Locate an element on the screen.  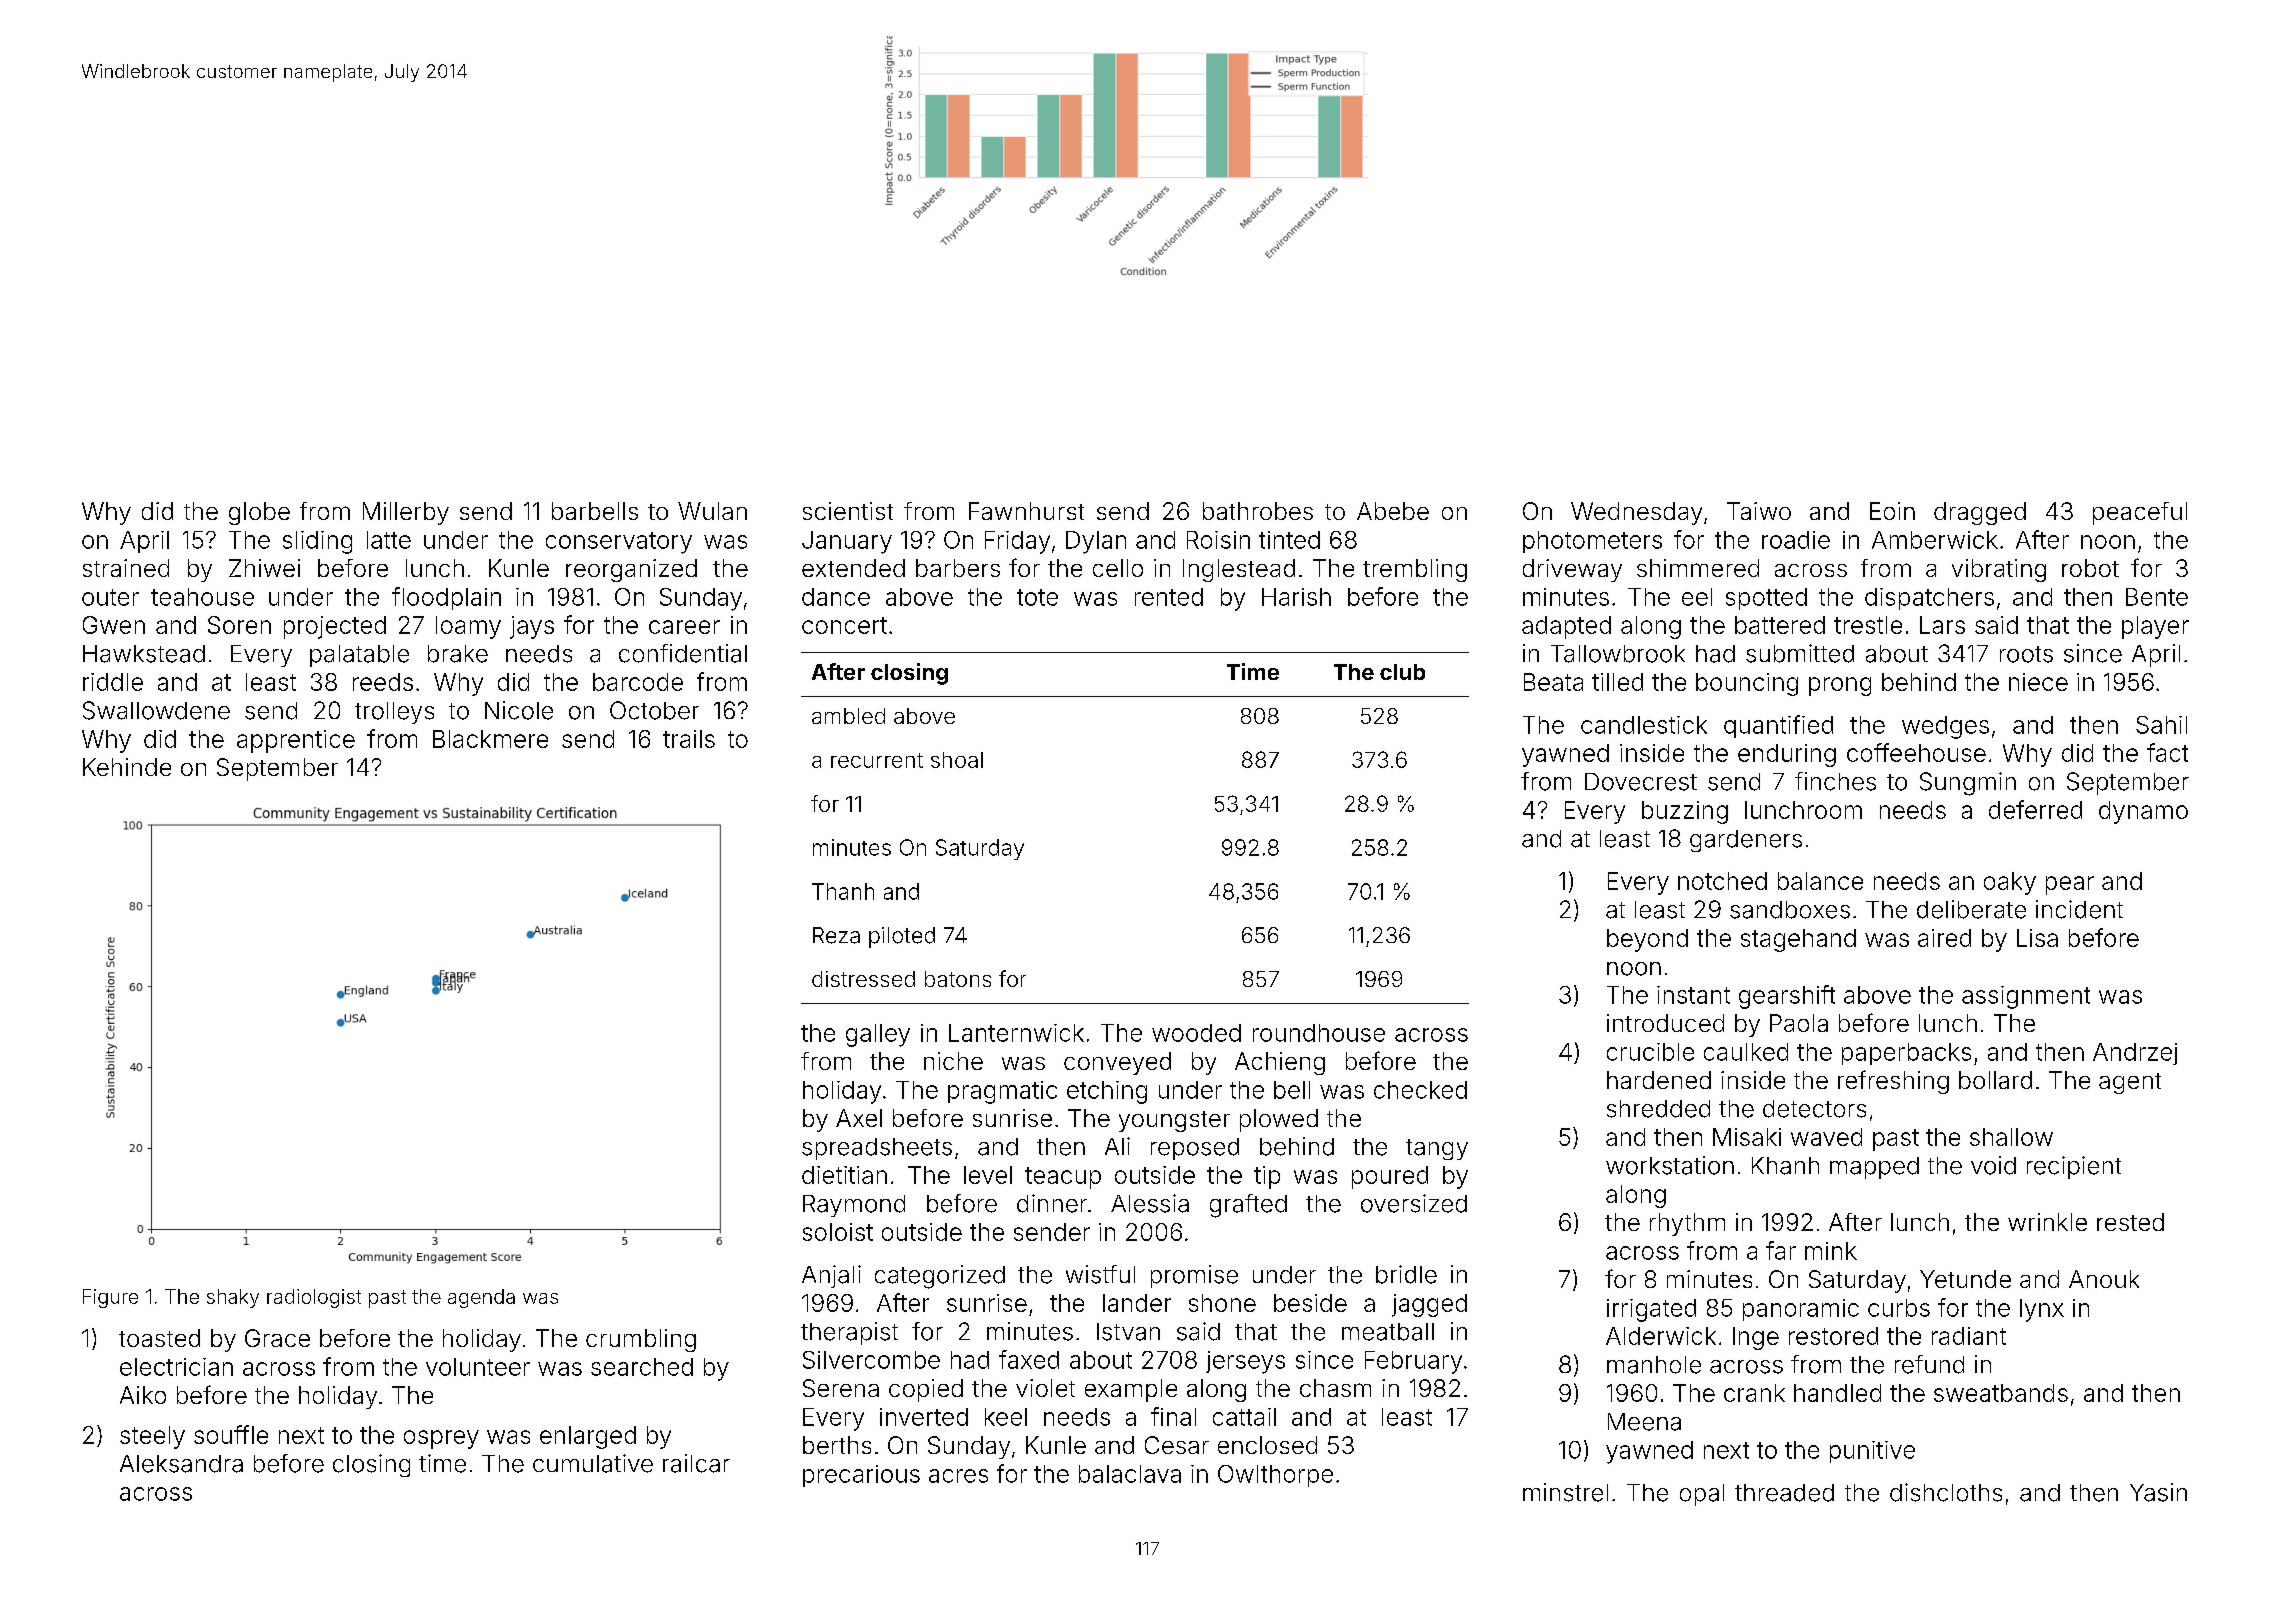
stagehand is located at coordinates (1798, 940).
